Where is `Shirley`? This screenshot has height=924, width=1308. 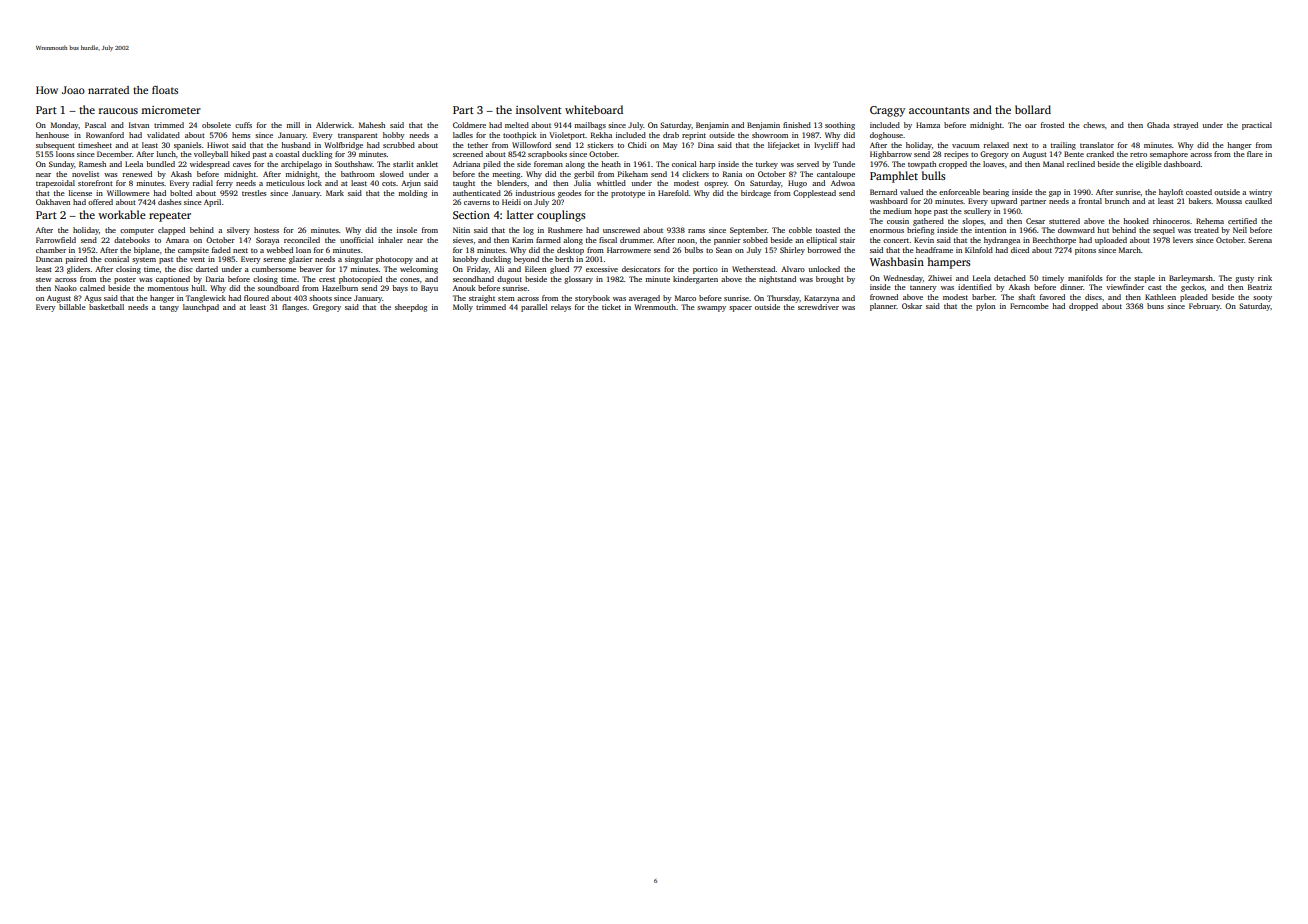
Shirley is located at coordinates (792, 251).
